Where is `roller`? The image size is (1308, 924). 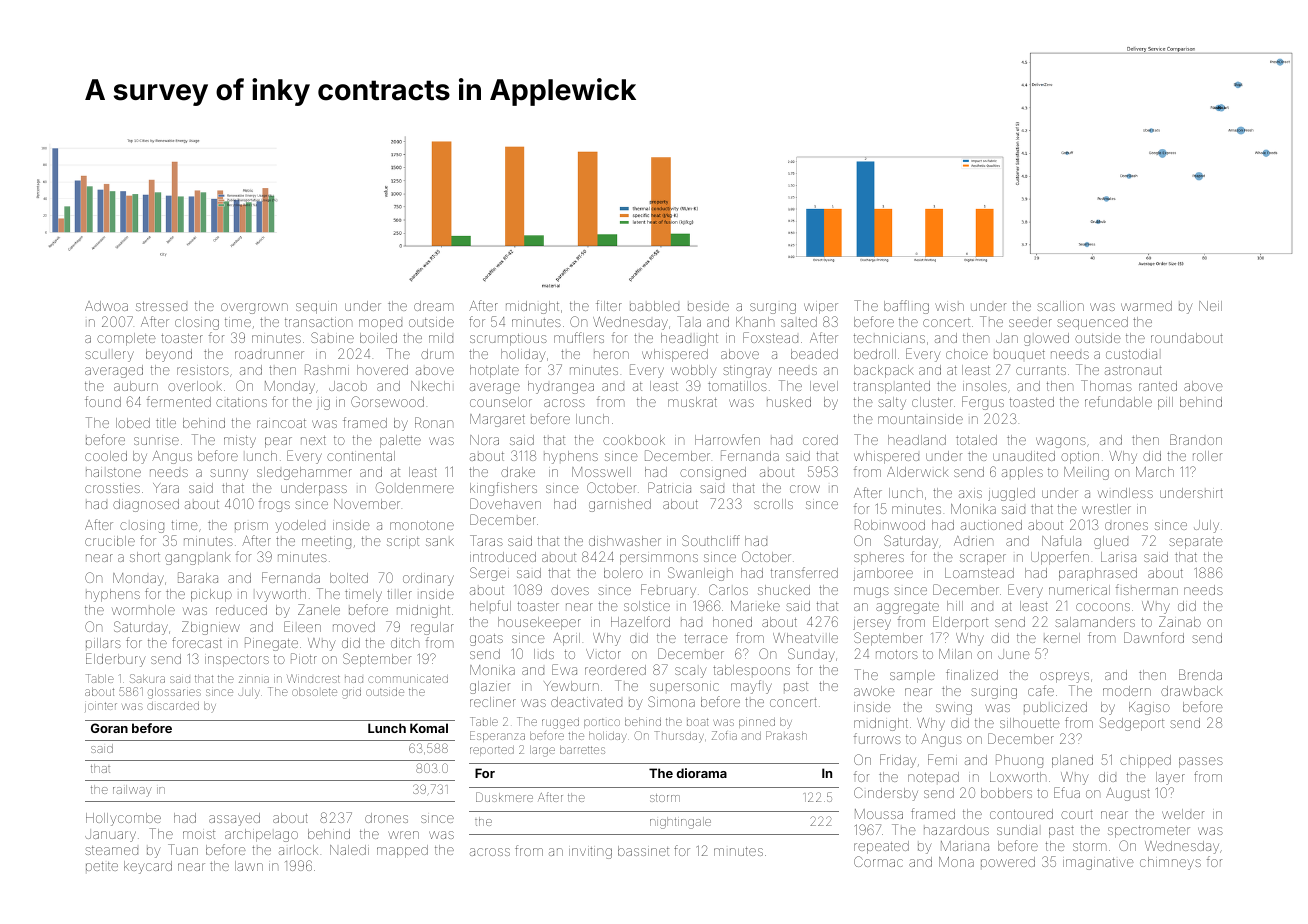
roller is located at coordinates (1207, 456).
